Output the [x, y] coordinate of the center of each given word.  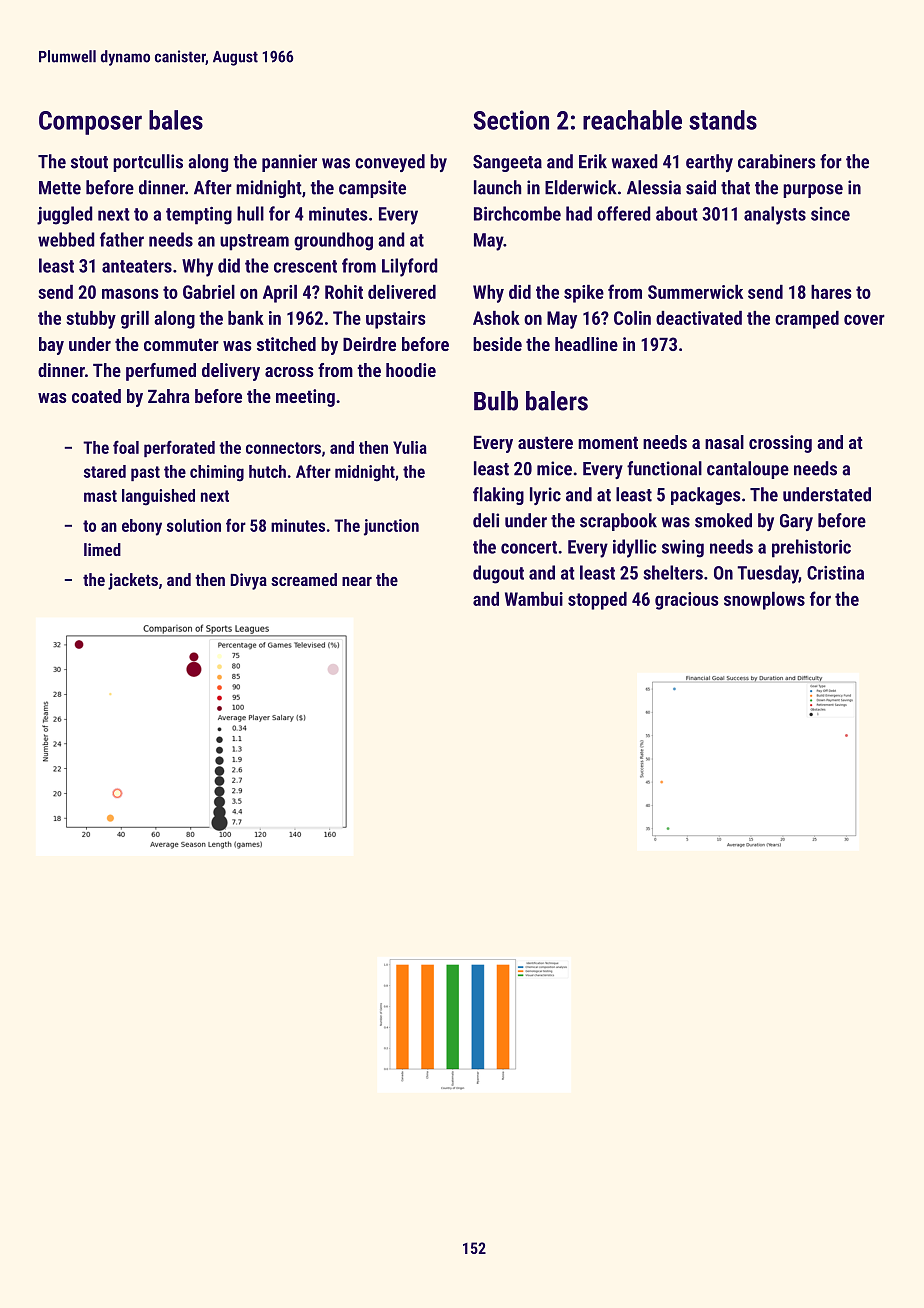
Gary [796, 522]
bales [176, 120]
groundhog [333, 241]
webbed [66, 239]
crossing [780, 444]
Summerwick [695, 292]
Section [511, 120]
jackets [133, 581]
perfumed [161, 372]
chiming [217, 473]
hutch [267, 471]
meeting [305, 398]
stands [723, 120]
